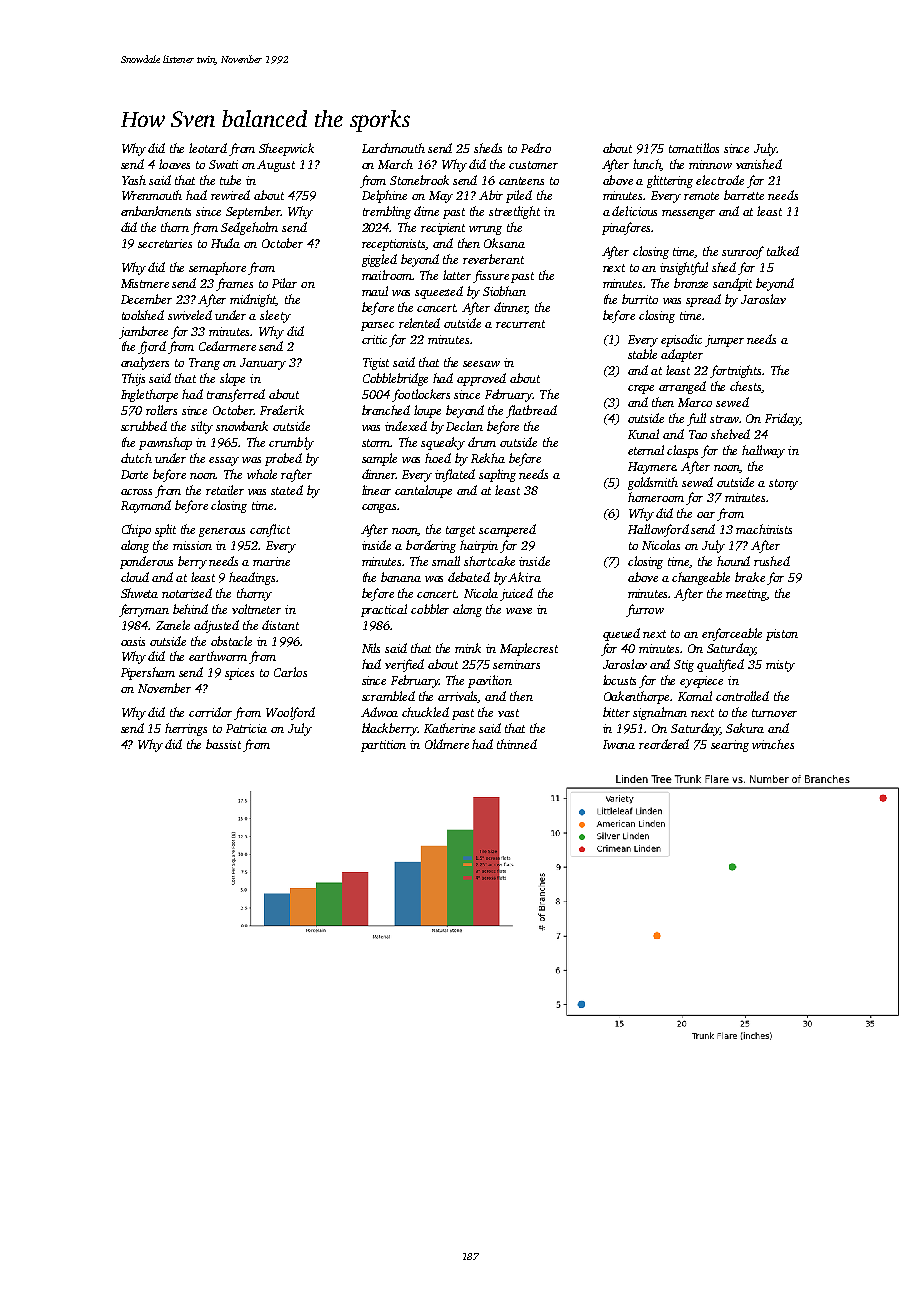 This screenshot has width=924, height=1308. I want to click on talked, so click(783, 251).
